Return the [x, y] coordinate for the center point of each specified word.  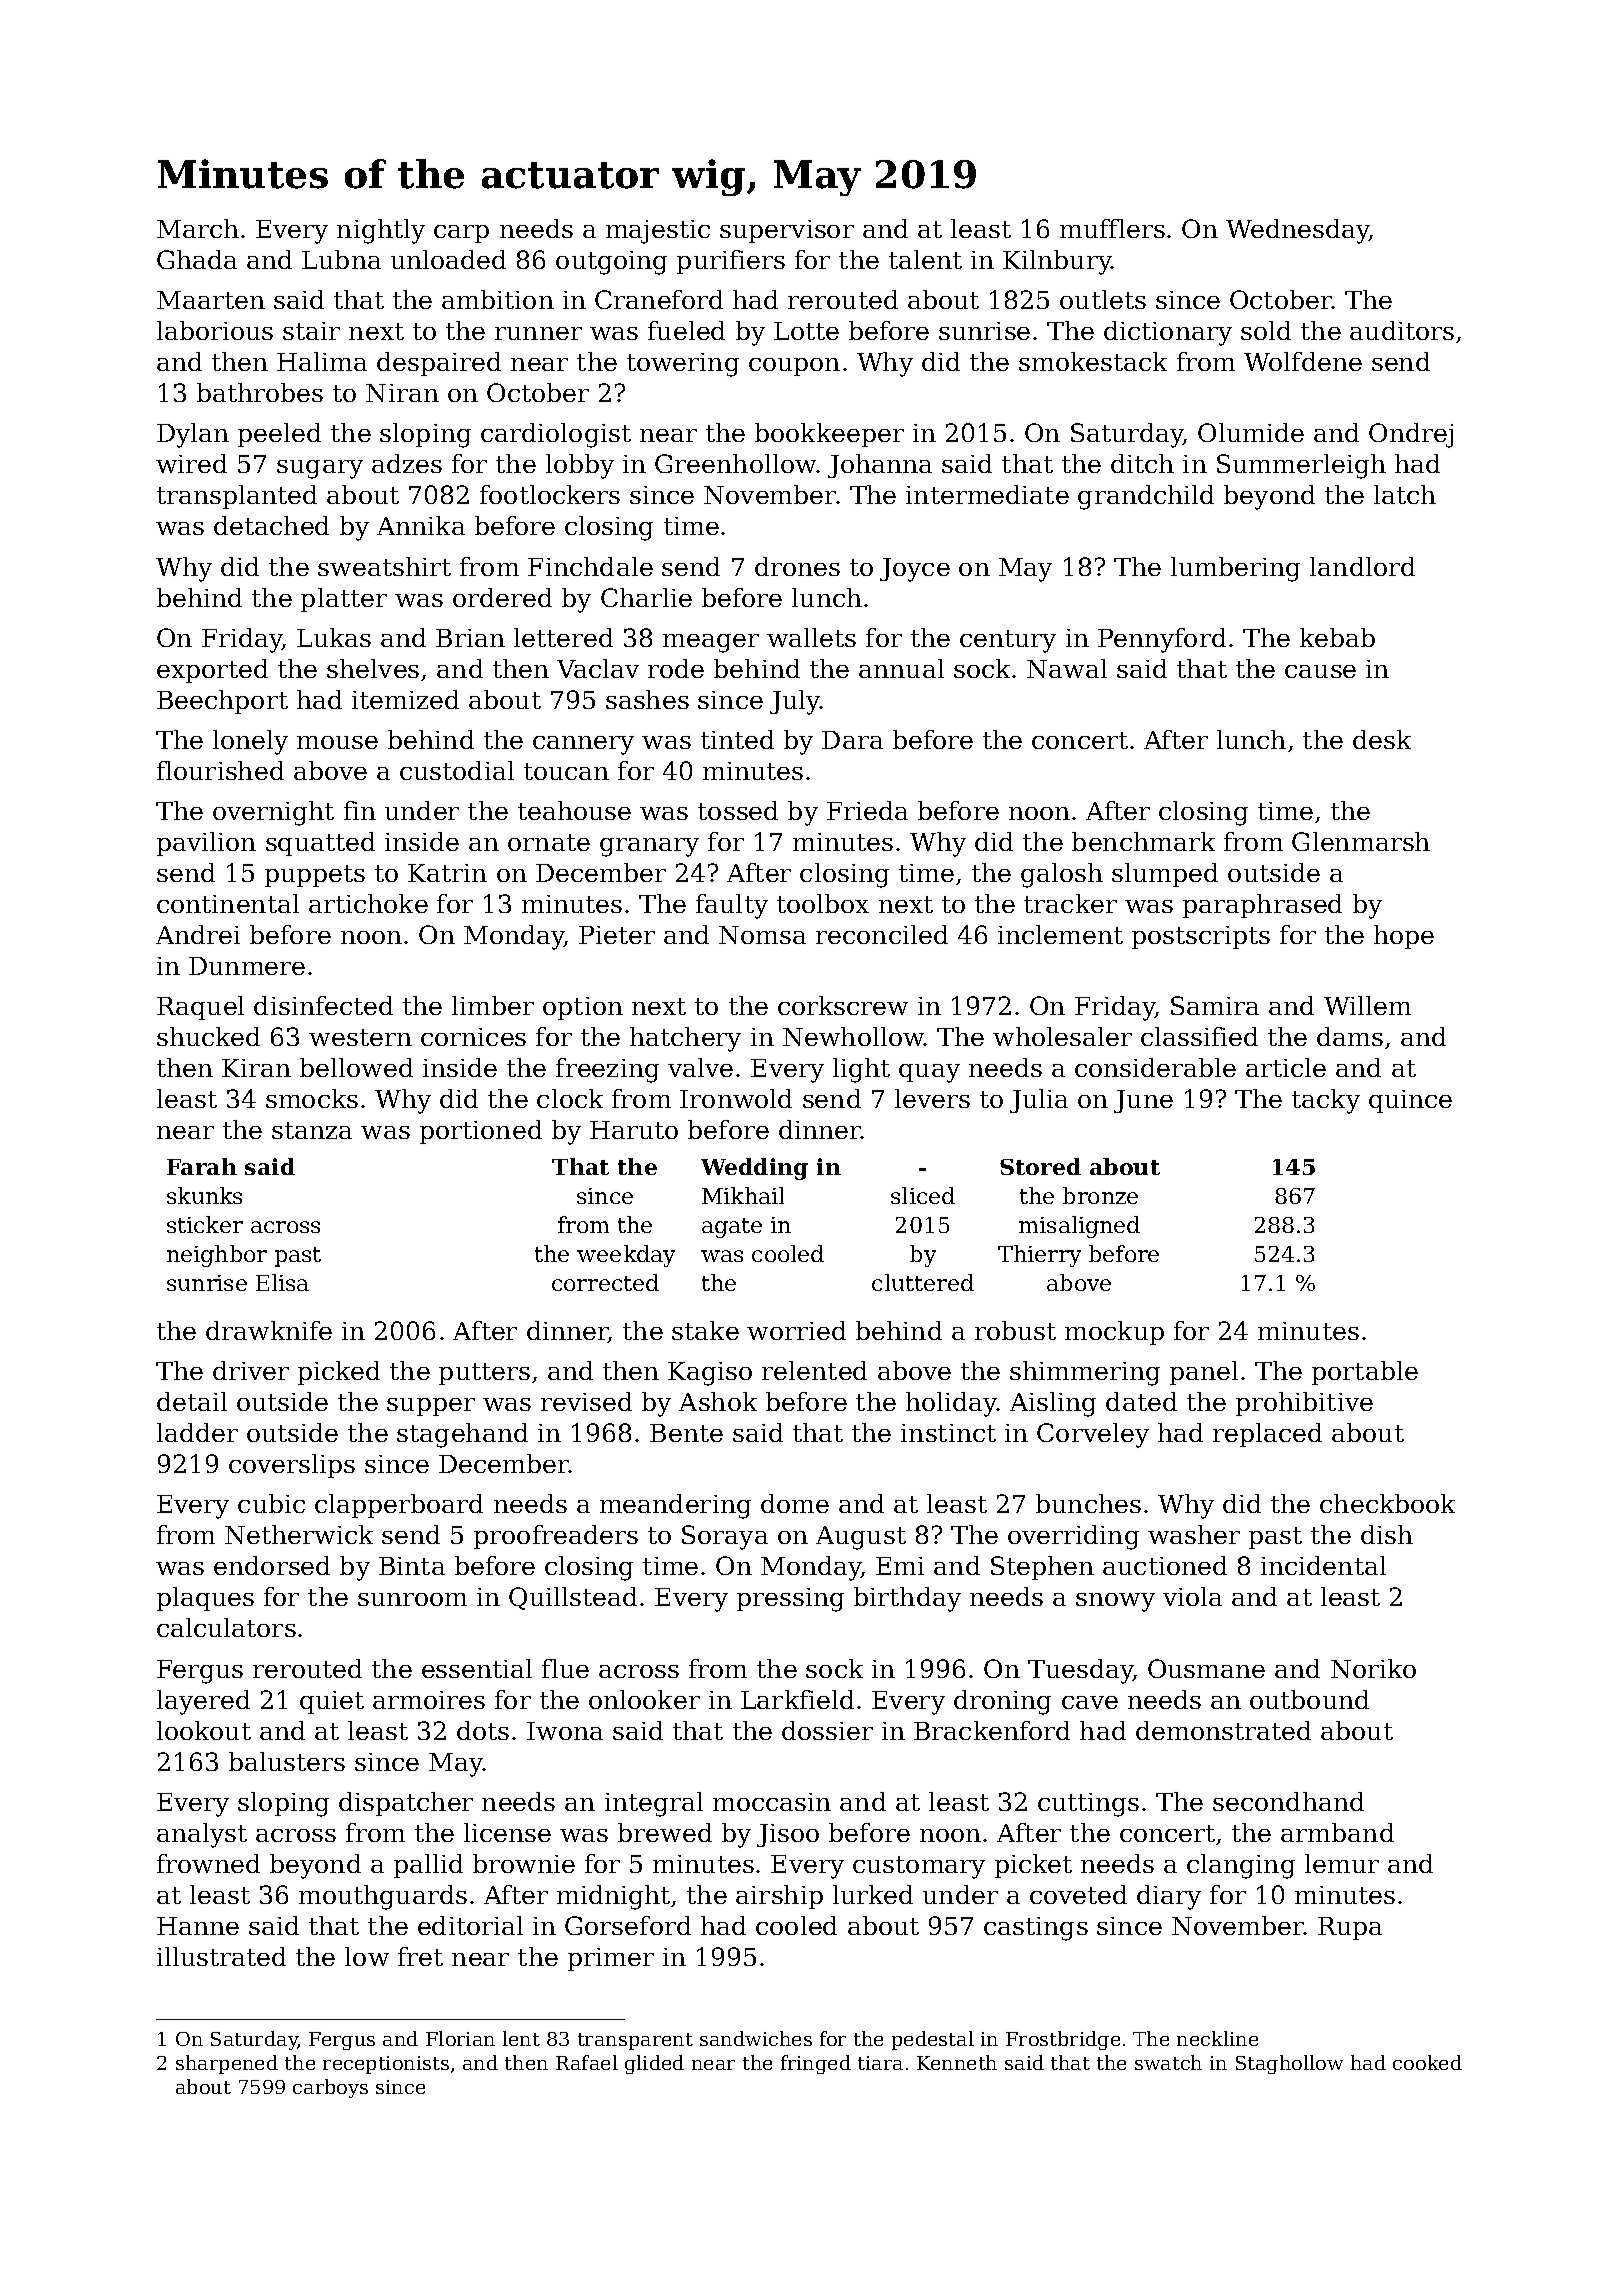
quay [929, 1073]
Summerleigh [1301, 466]
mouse [337, 742]
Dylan [193, 435]
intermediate [987, 494]
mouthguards [383, 1897]
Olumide [1251, 432]
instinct [948, 1433]
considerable [1155, 1067]
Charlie [646, 597]
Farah [202, 1166]
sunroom [412, 1599]
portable [1365, 1373]
